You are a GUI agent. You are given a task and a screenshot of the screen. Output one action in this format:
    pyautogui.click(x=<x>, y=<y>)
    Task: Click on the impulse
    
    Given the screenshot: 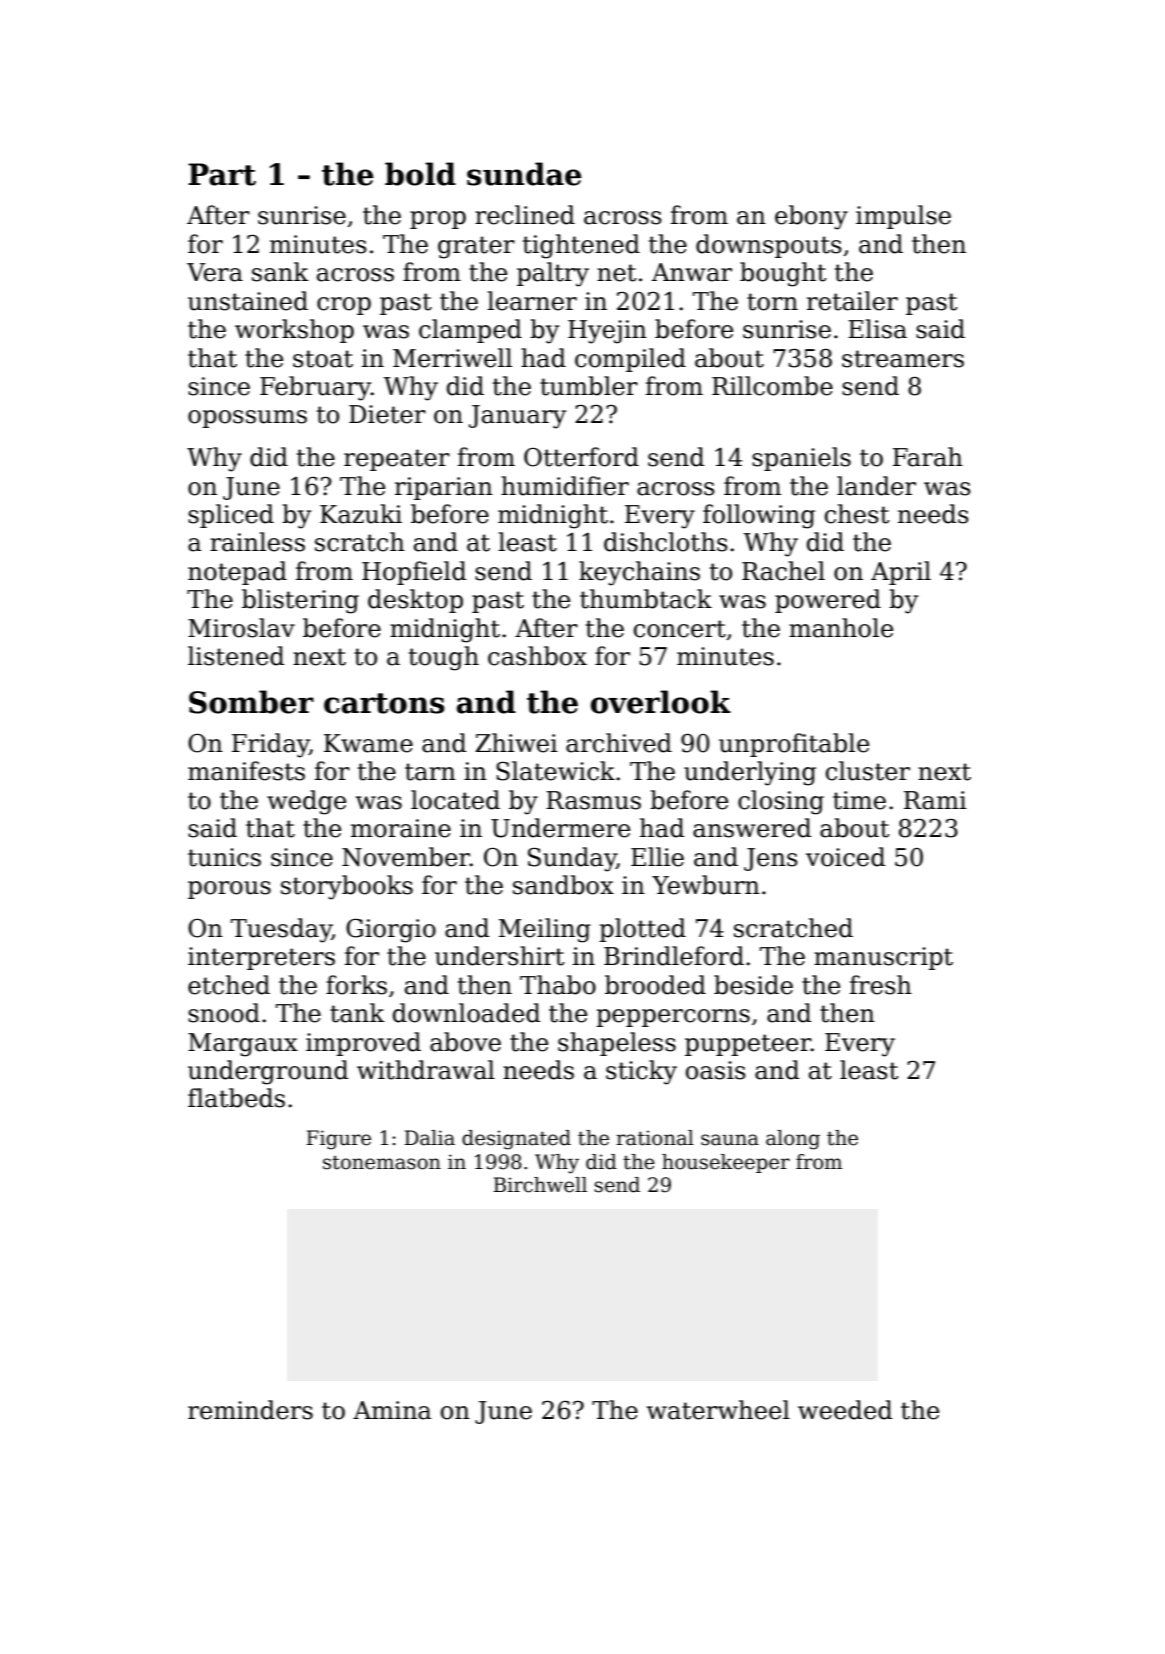 What is the action you would take?
    pyautogui.click(x=903, y=217)
